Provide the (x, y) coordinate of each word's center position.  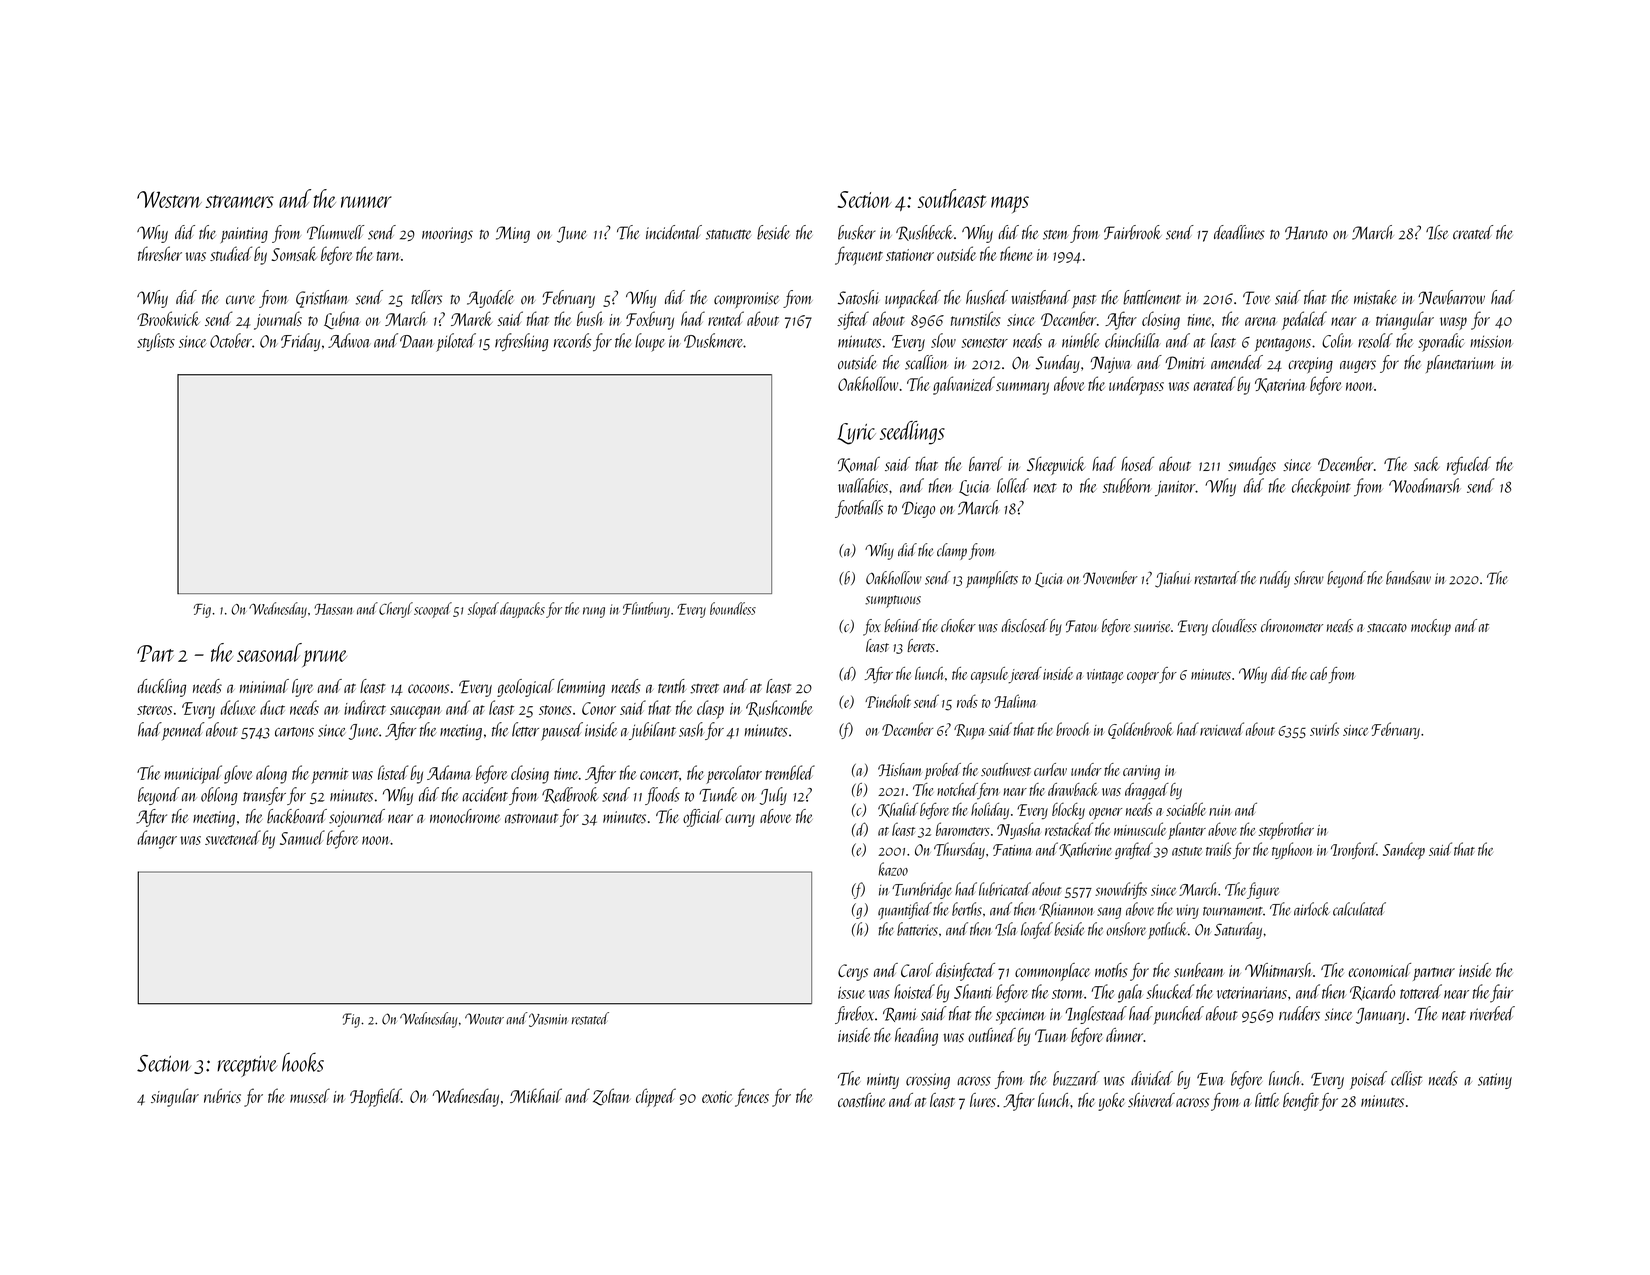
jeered (1025, 675)
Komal (859, 464)
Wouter (484, 1019)
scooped (433, 610)
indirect (365, 707)
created (1473, 232)
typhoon (1292, 850)
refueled (1469, 465)
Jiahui (1173, 579)
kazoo (893, 869)
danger (157, 839)
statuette (728, 235)
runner (366, 202)
